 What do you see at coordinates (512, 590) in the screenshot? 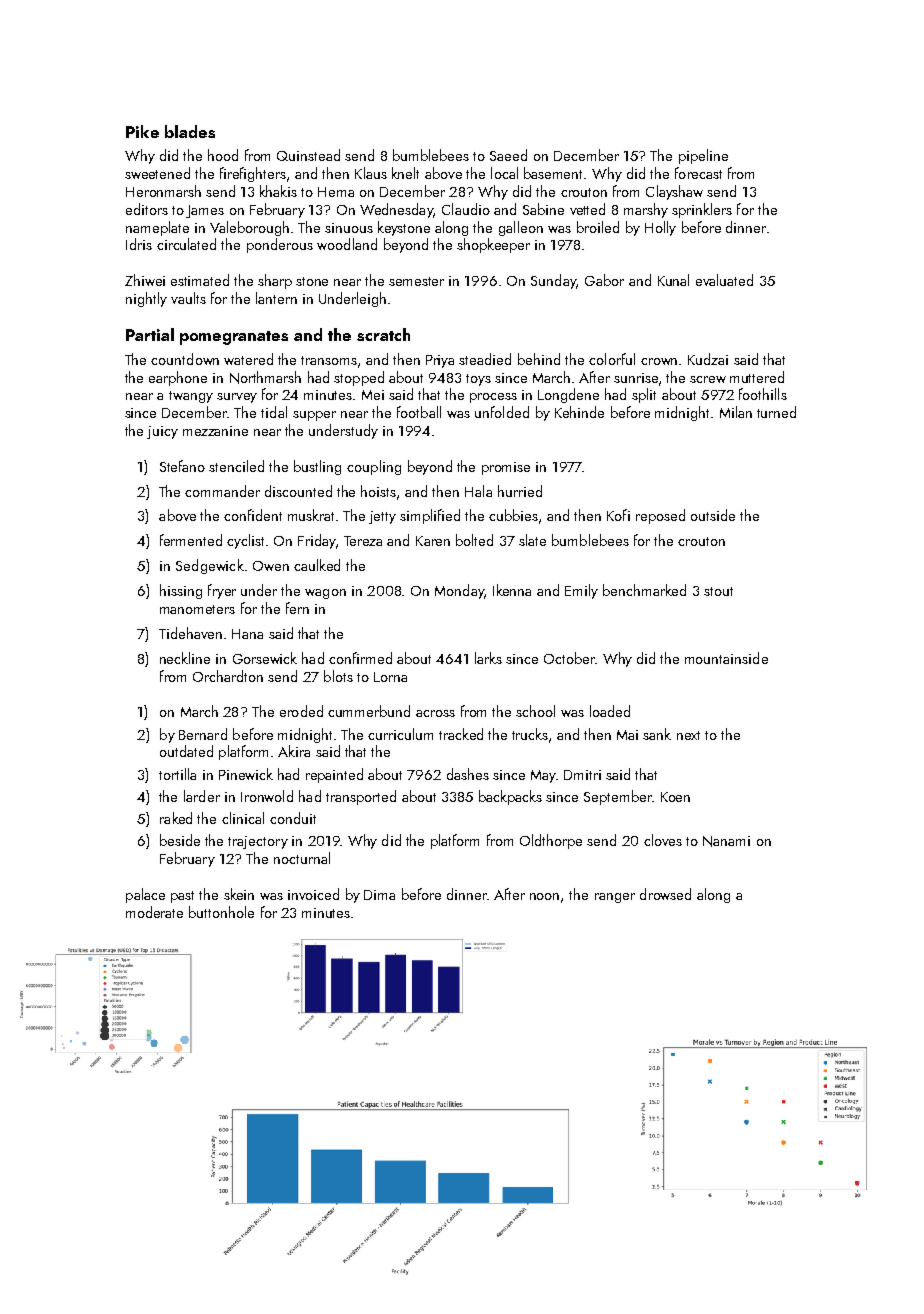
I see `Ikenna` at bounding box center [512, 590].
